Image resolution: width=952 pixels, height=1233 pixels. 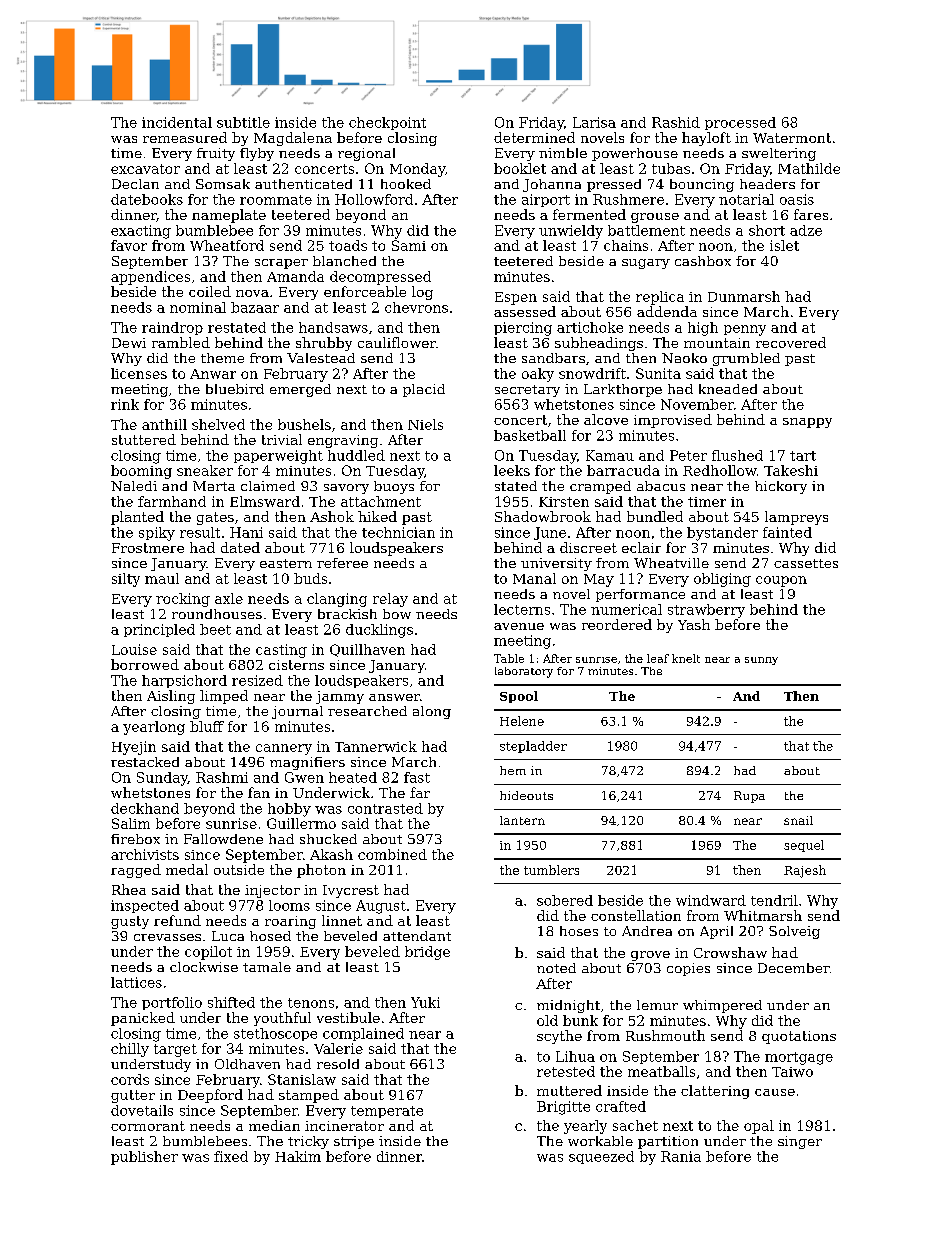 I want to click on processed, so click(x=740, y=123).
